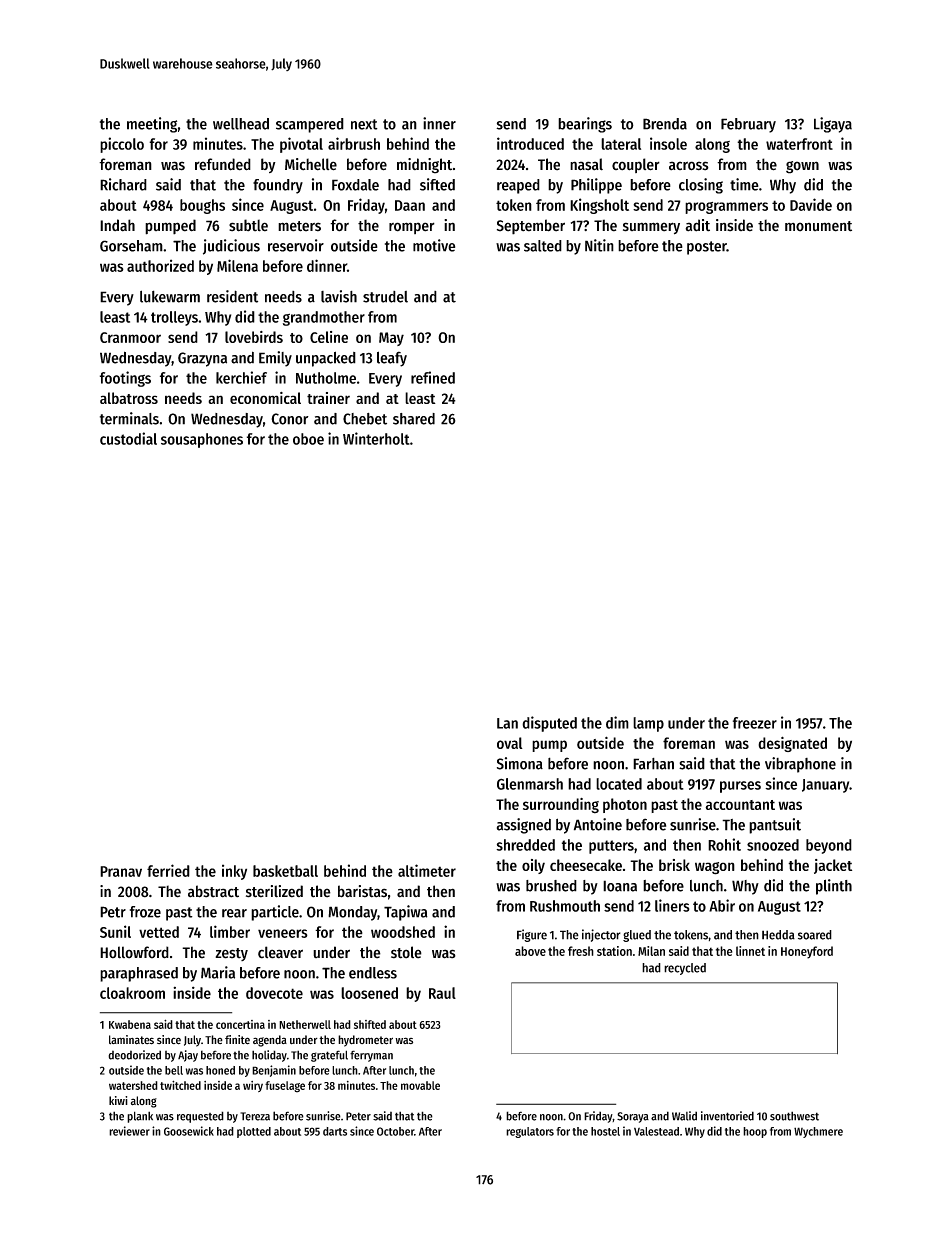  I want to click on next, so click(364, 124).
